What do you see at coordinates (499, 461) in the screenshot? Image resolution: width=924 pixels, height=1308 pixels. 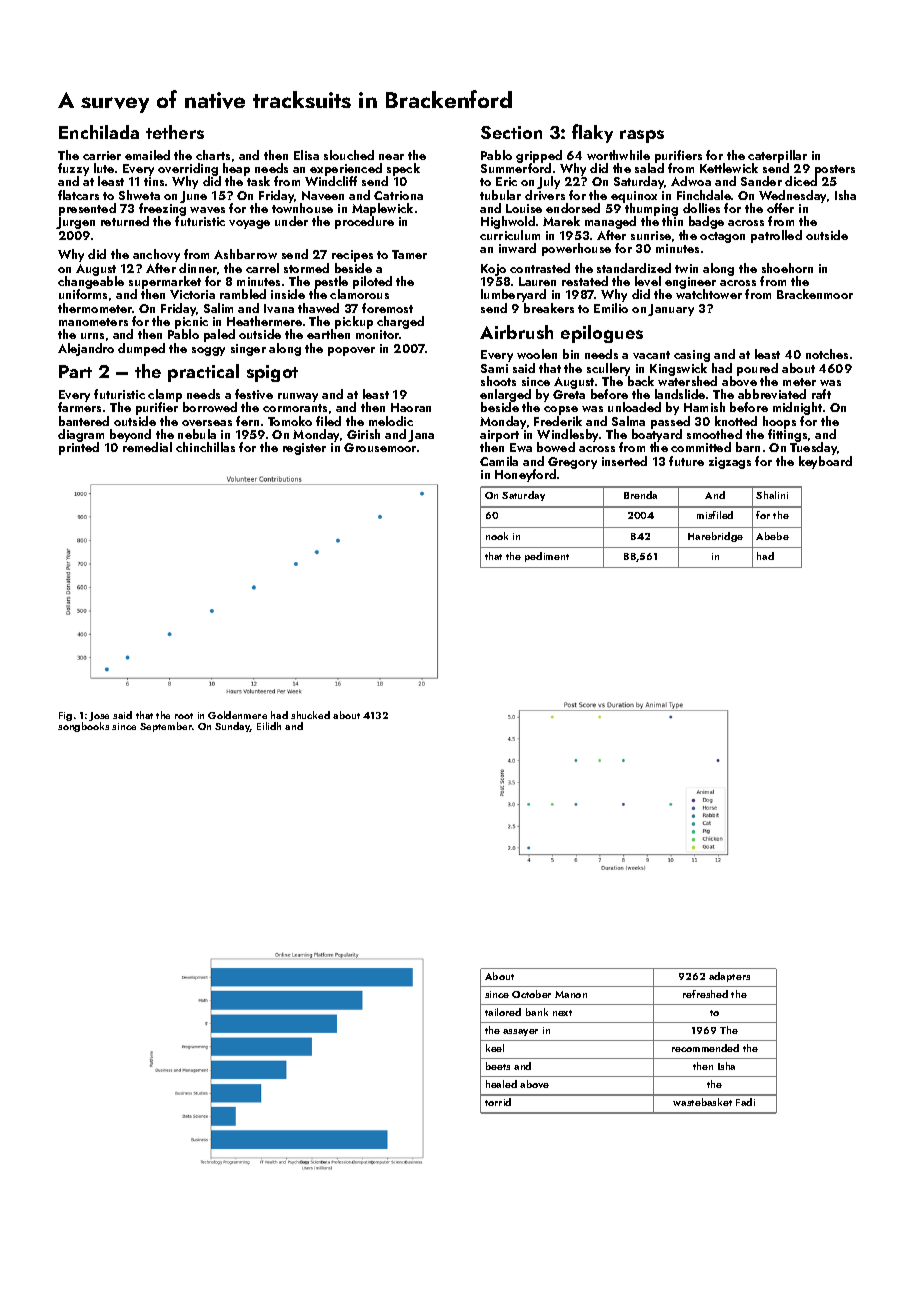 I see `Camila` at bounding box center [499, 461].
